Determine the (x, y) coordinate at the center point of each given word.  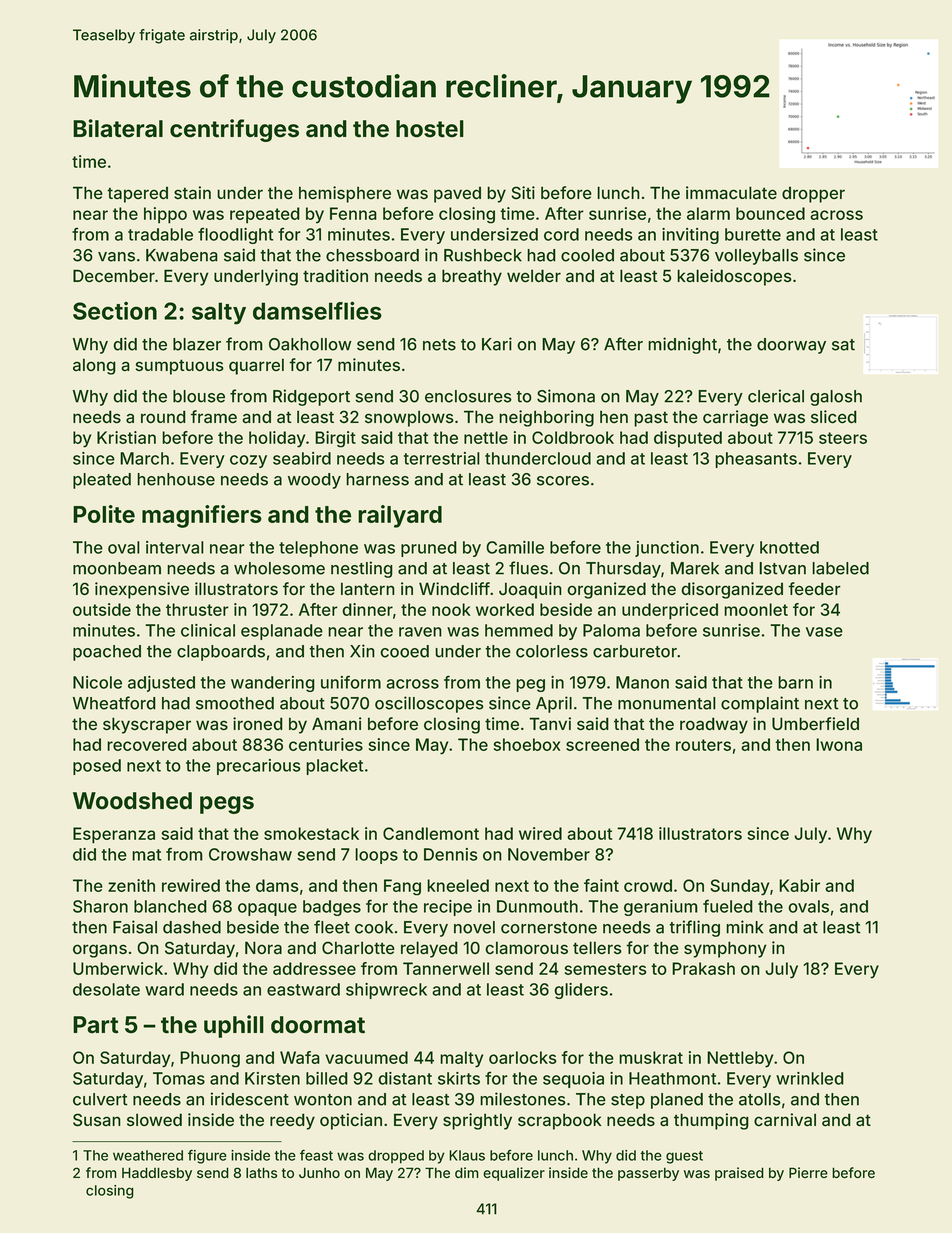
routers (703, 745)
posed (97, 767)
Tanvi (550, 724)
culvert (100, 1099)
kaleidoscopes (734, 277)
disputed (688, 439)
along (94, 366)
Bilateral (118, 128)
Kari (497, 344)
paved (457, 195)
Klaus (467, 1155)
